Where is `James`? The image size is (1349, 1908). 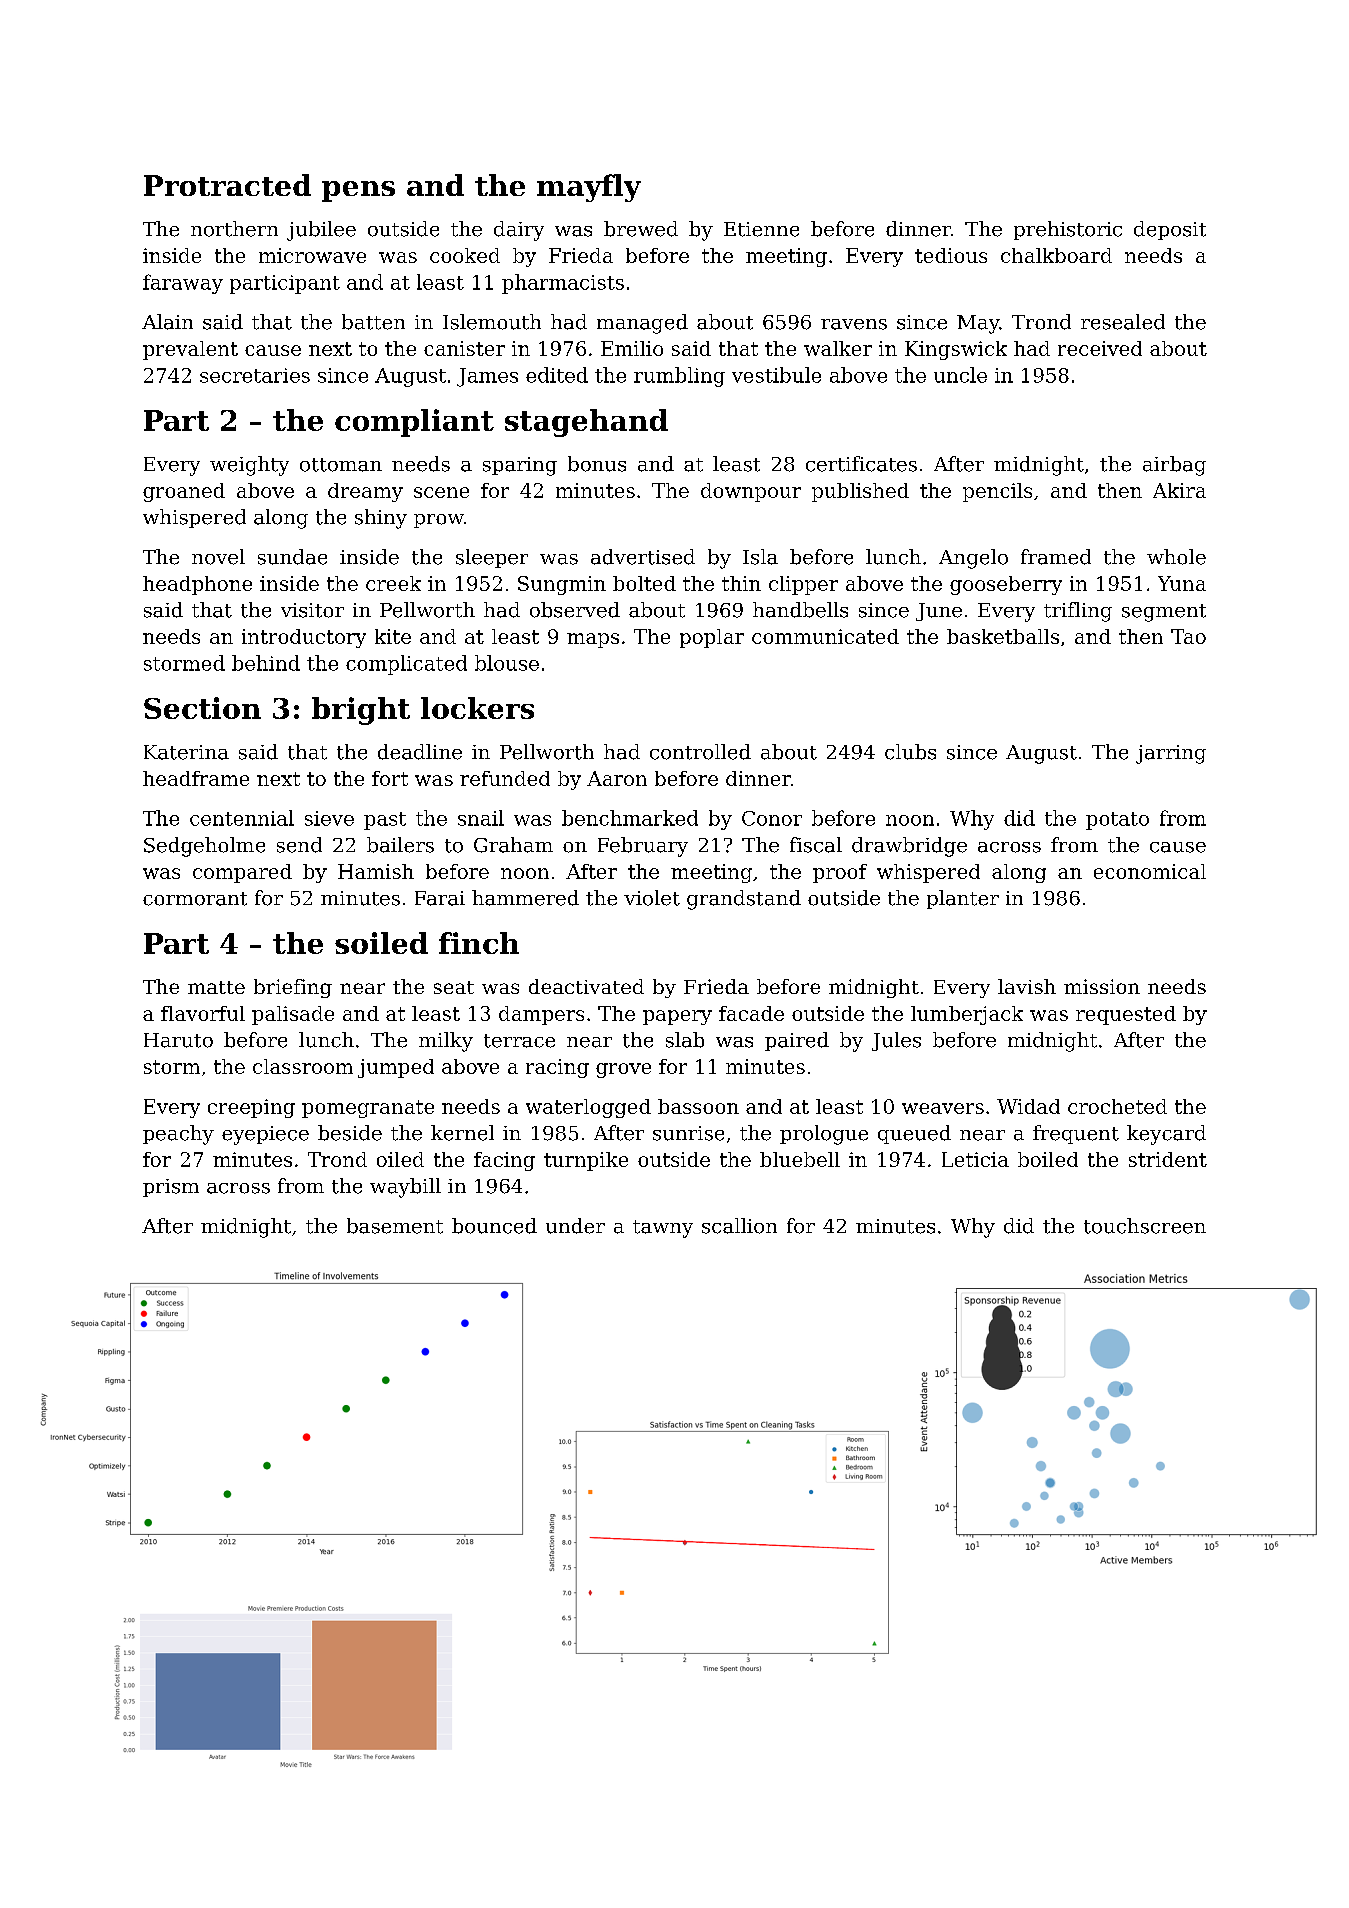 James is located at coordinates (487, 377).
